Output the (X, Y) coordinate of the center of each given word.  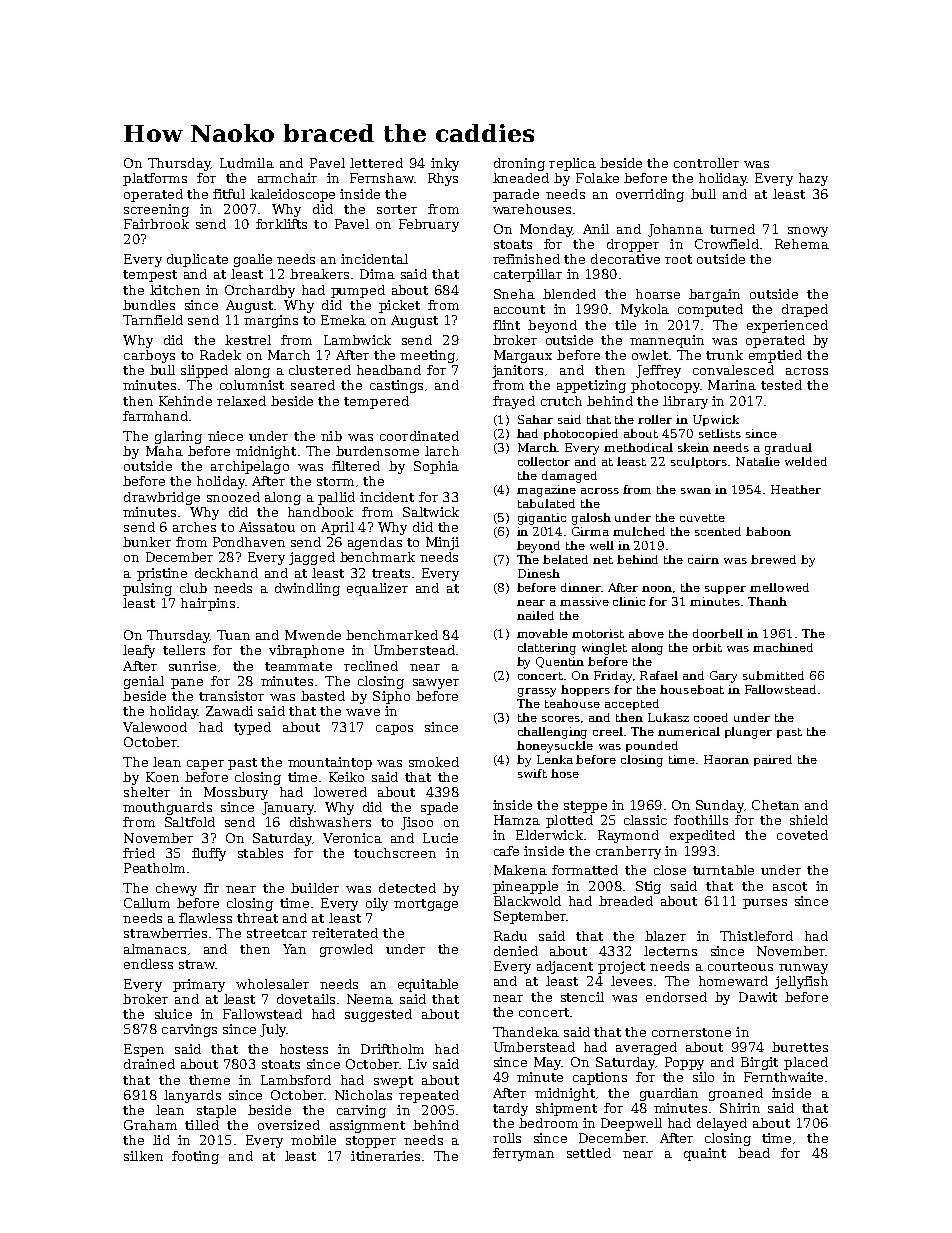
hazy (813, 179)
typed (252, 728)
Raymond (628, 836)
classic (645, 820)
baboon (768, 531)
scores (561, 719)
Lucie (440, 838)
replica (572, 164)
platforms (155, 179)
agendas (375, 543)
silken (143, 1156)
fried (139, 853)
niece (225, 436)
